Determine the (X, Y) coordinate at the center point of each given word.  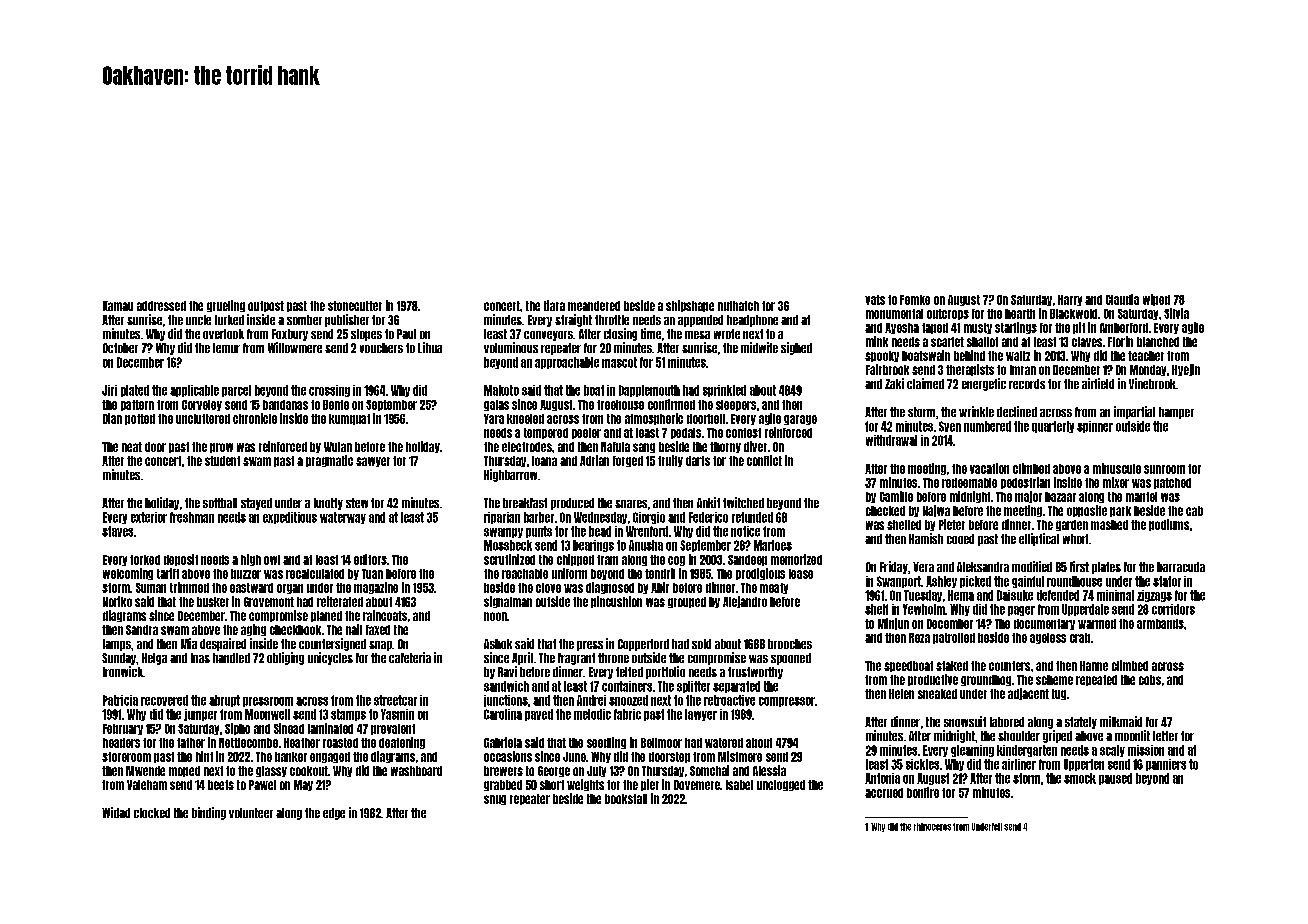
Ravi (507, 671)
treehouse (620, 405)
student (222, 461)
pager (1021, 611)
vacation (989, 468)
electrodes (527, 447)
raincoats (385, 615)
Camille (896, 496)
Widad (116, 812)
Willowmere (295, 347)
